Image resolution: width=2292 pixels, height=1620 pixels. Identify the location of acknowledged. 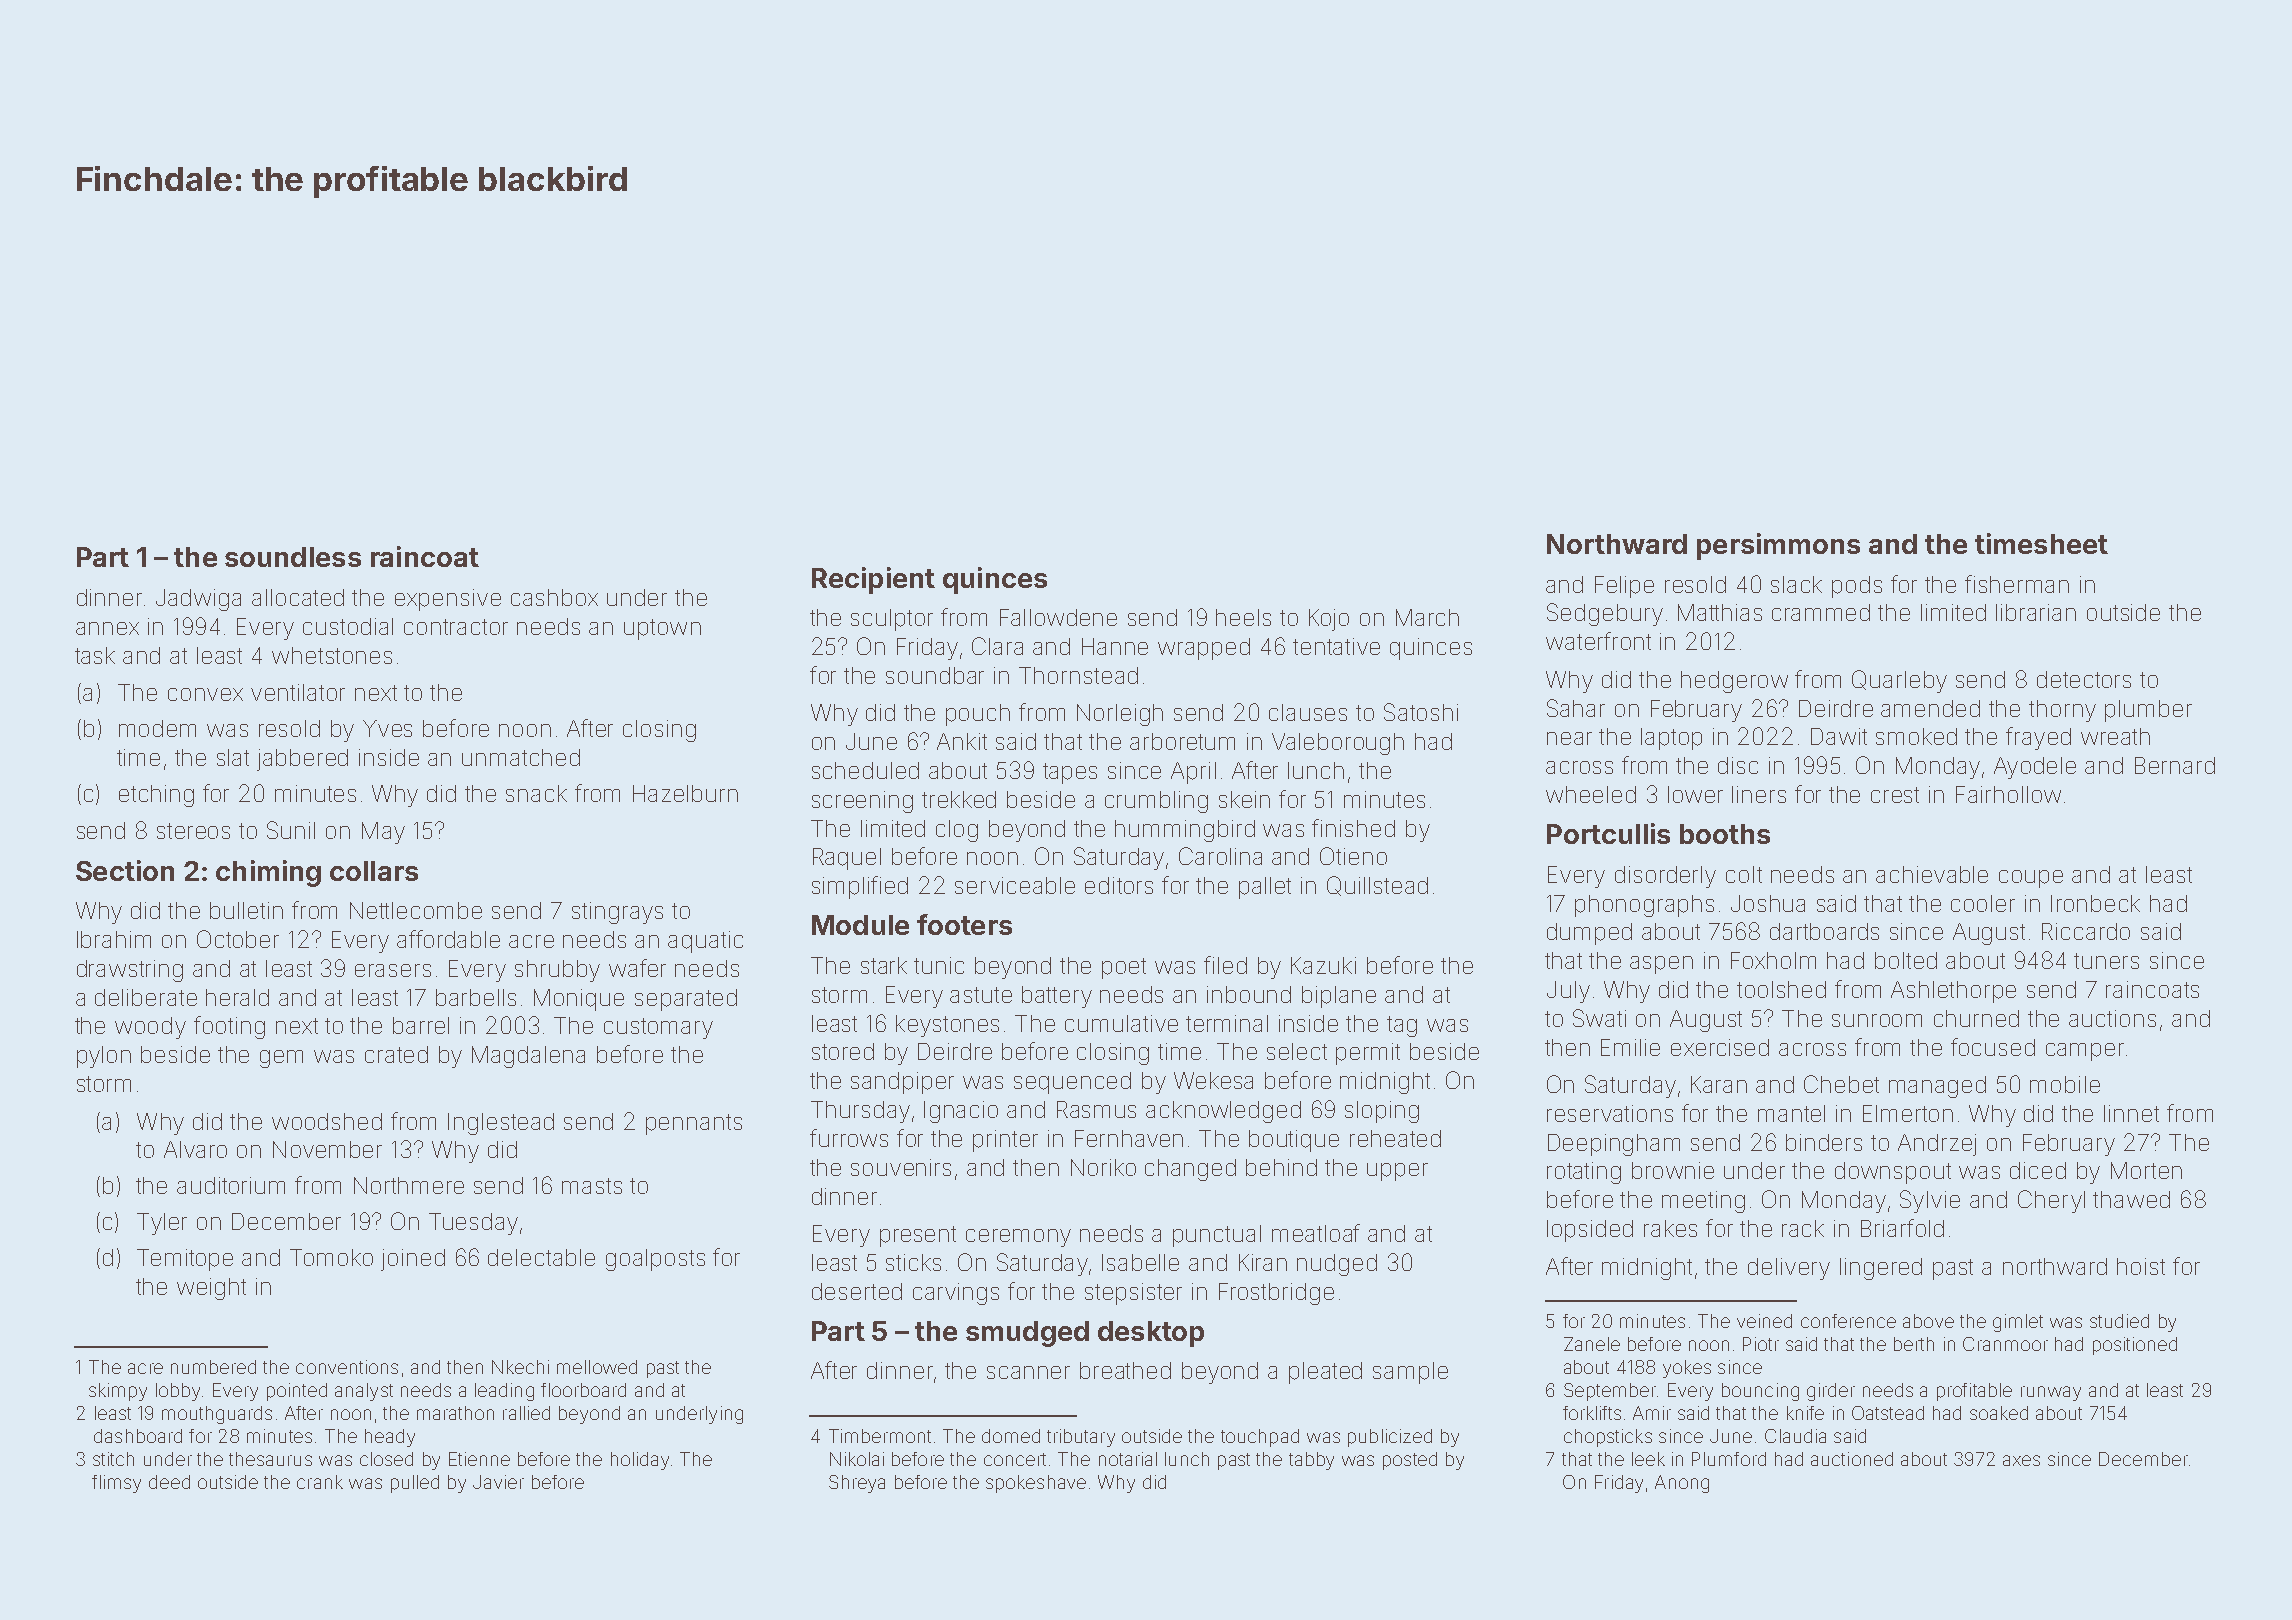
(1223, 1112).
